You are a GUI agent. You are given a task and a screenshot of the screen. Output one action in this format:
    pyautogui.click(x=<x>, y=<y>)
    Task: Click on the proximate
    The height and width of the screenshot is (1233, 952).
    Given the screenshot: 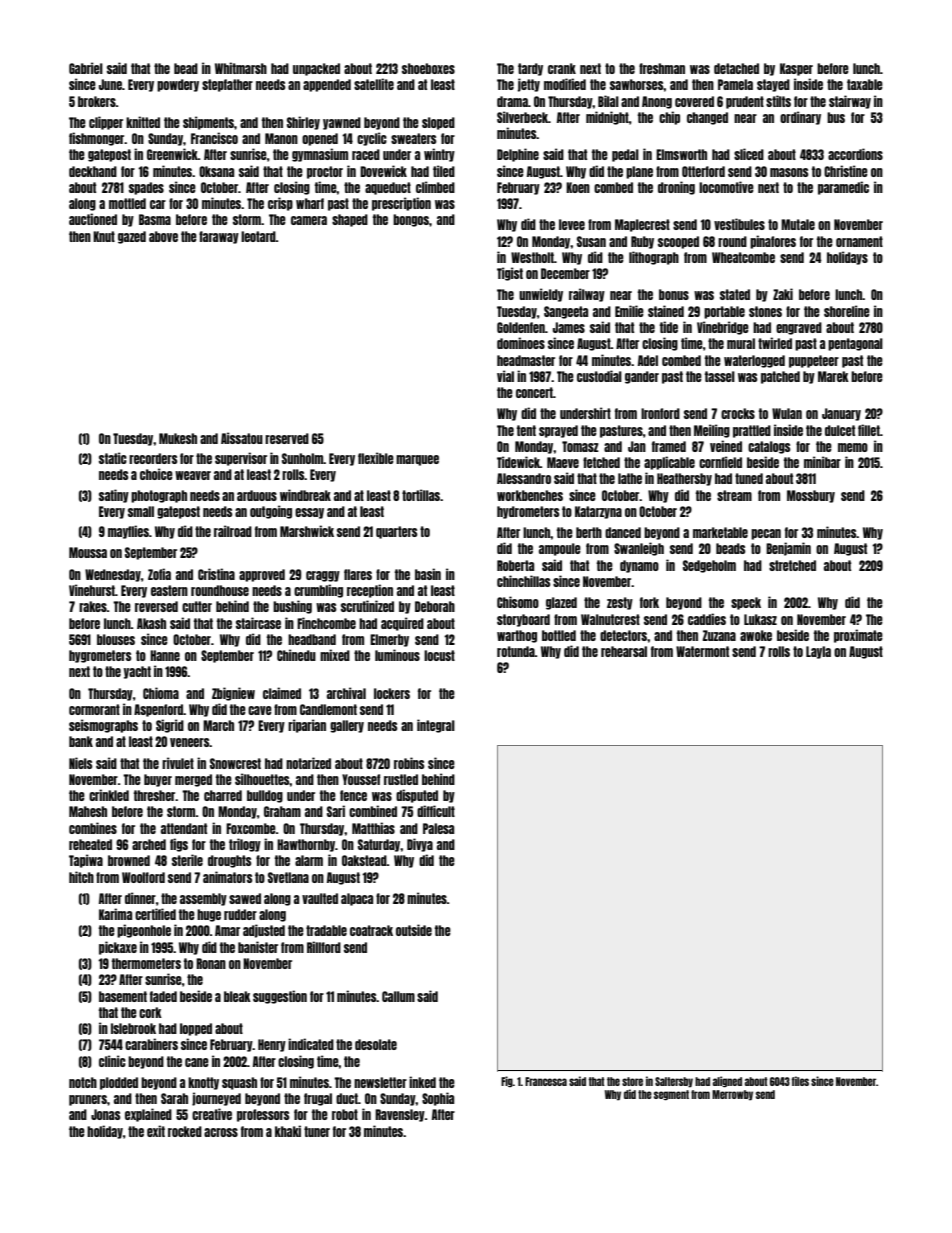 What is the action you would take?
    pyautogui.click(x=858, y=636)
